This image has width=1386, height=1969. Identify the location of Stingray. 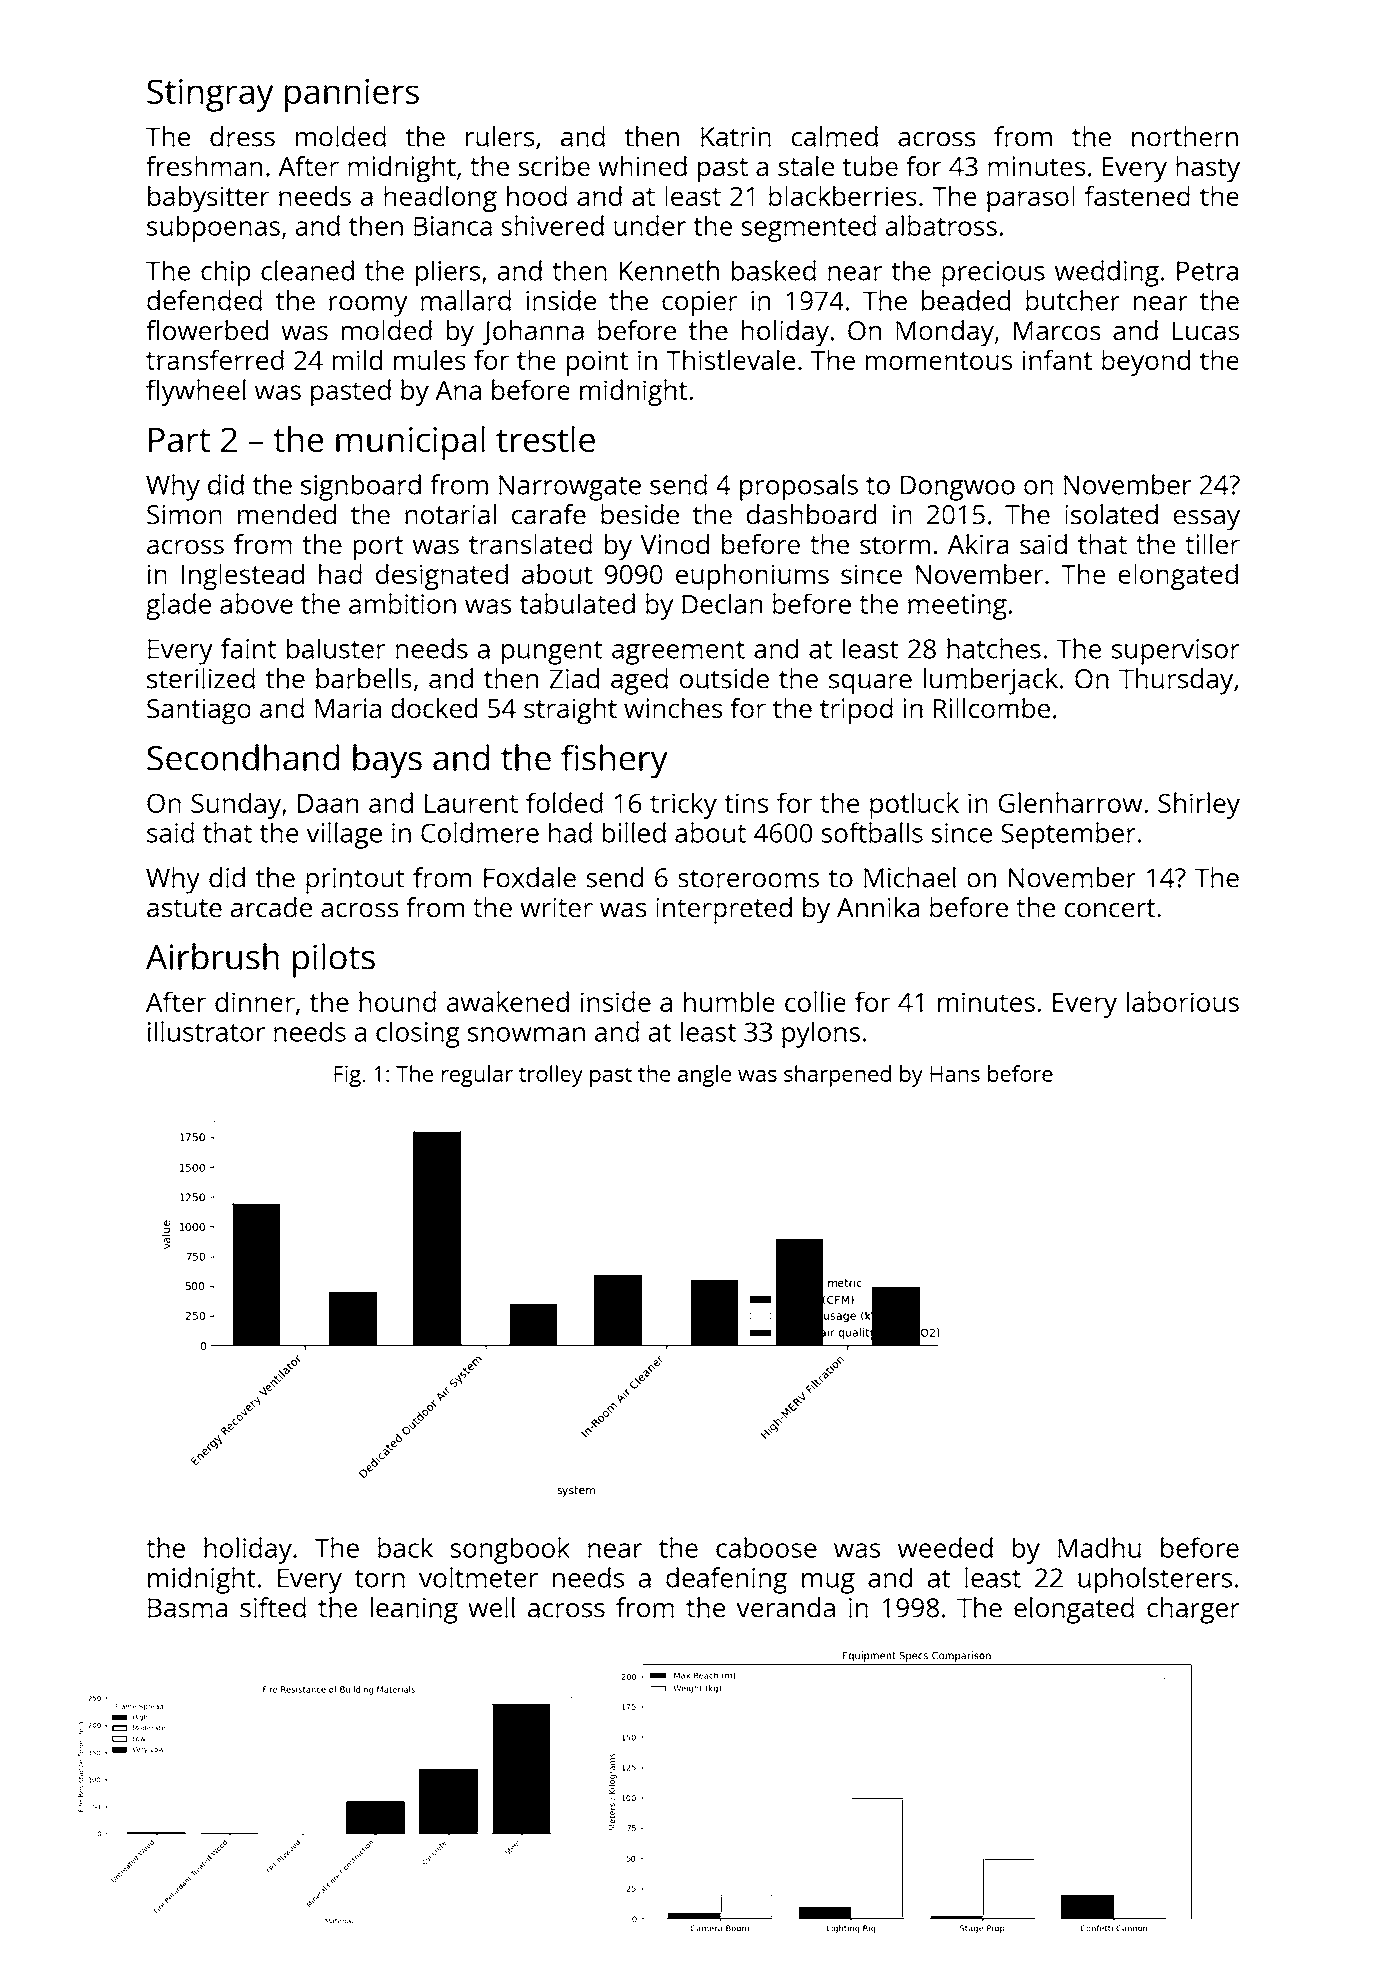
(210, 95).
